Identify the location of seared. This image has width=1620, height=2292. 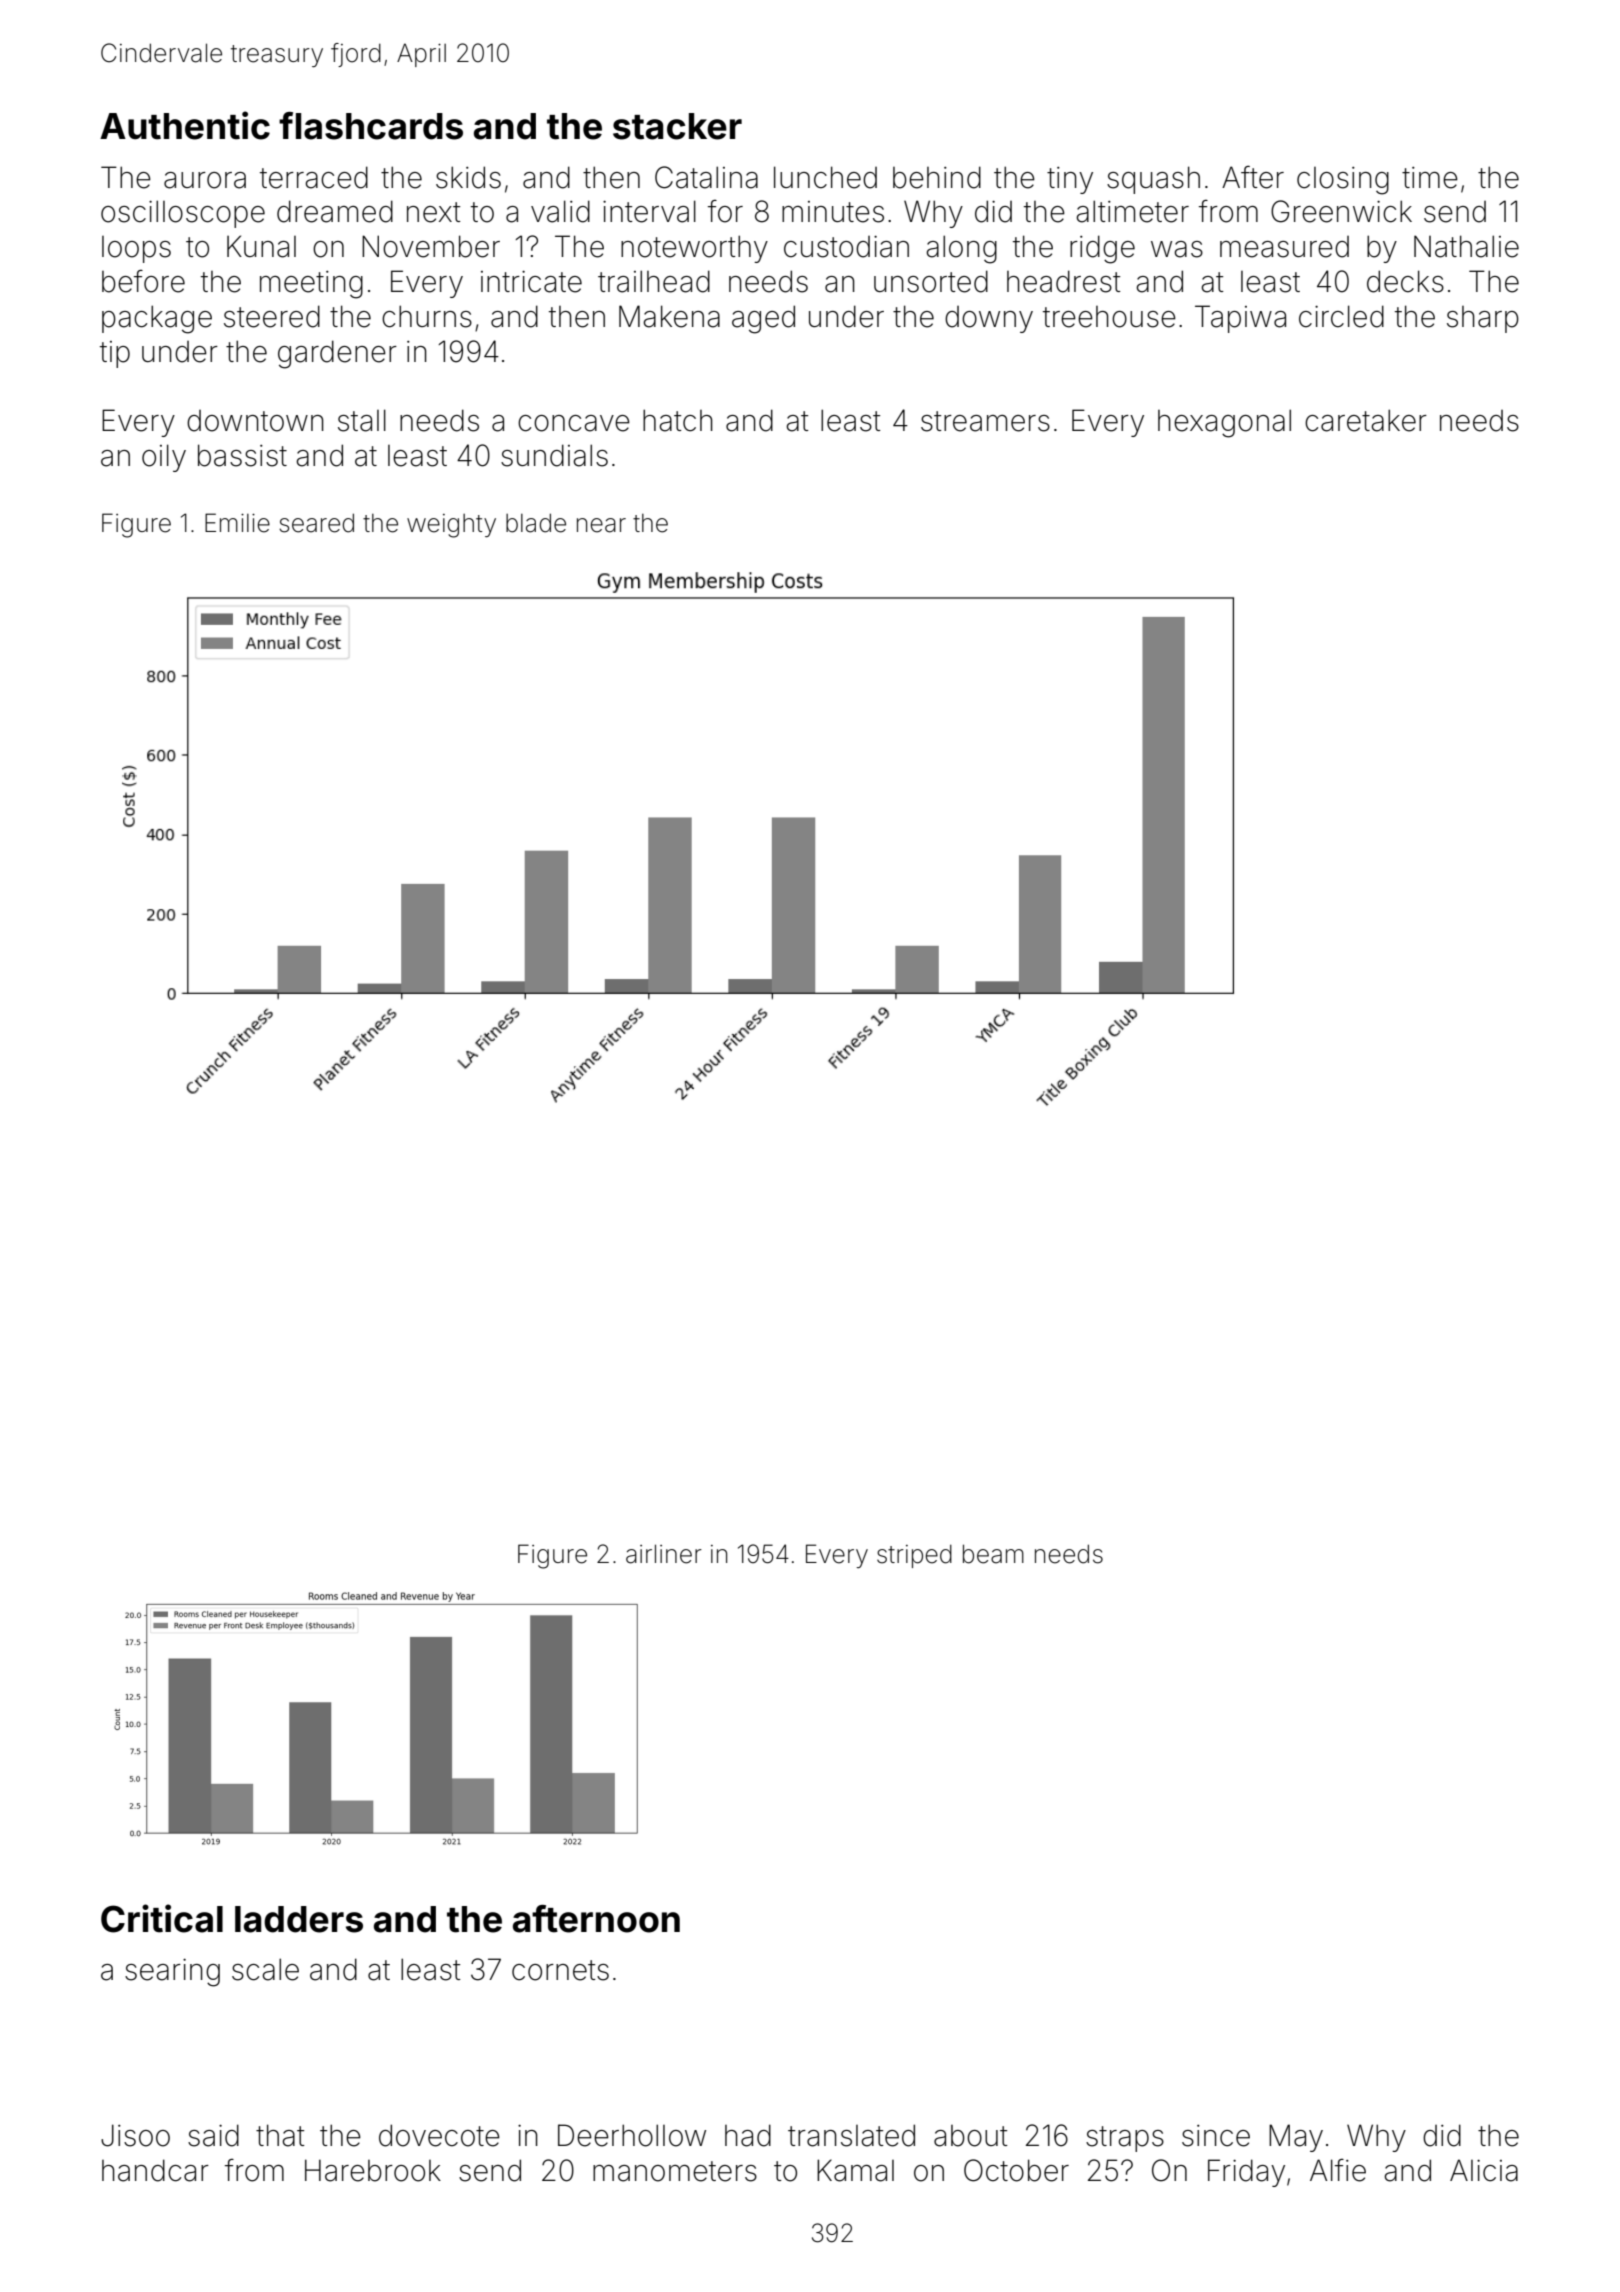
(316, 523).
